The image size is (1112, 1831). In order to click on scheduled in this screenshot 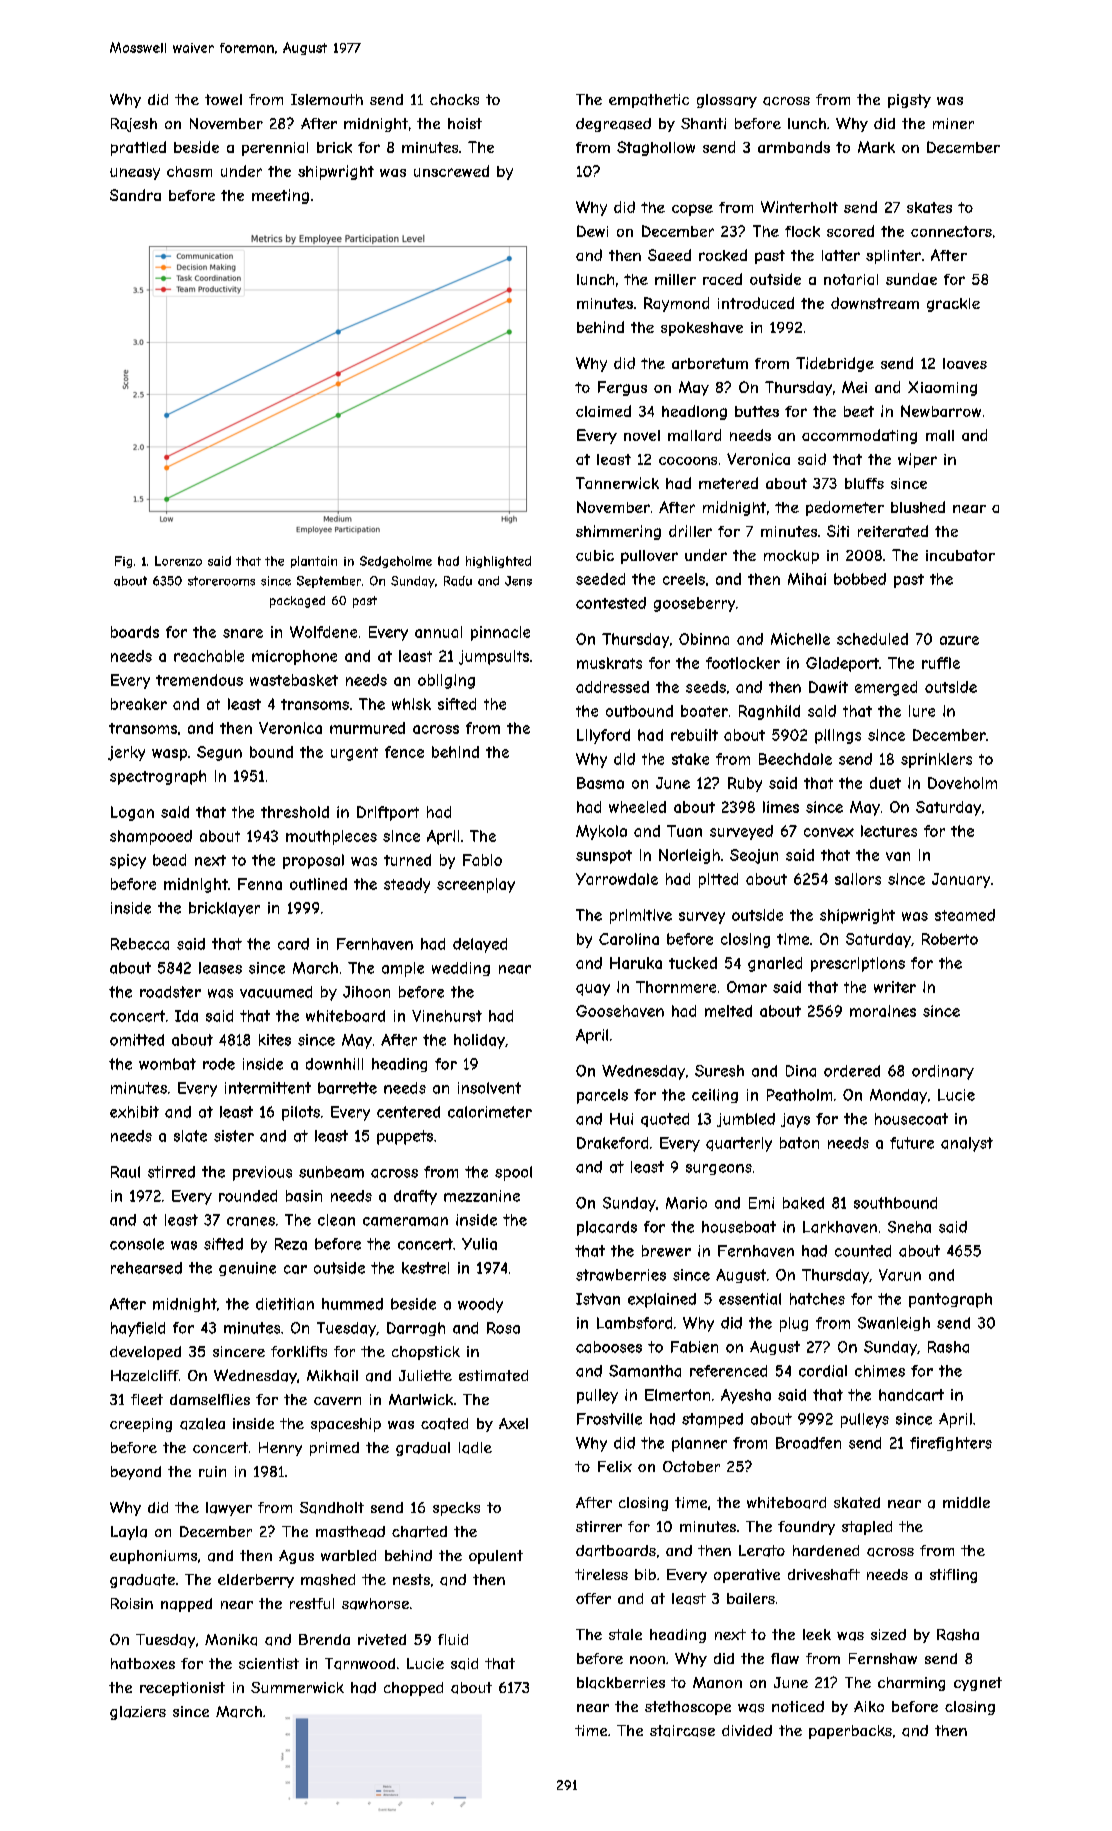, I will do `click(872, 639)`.
